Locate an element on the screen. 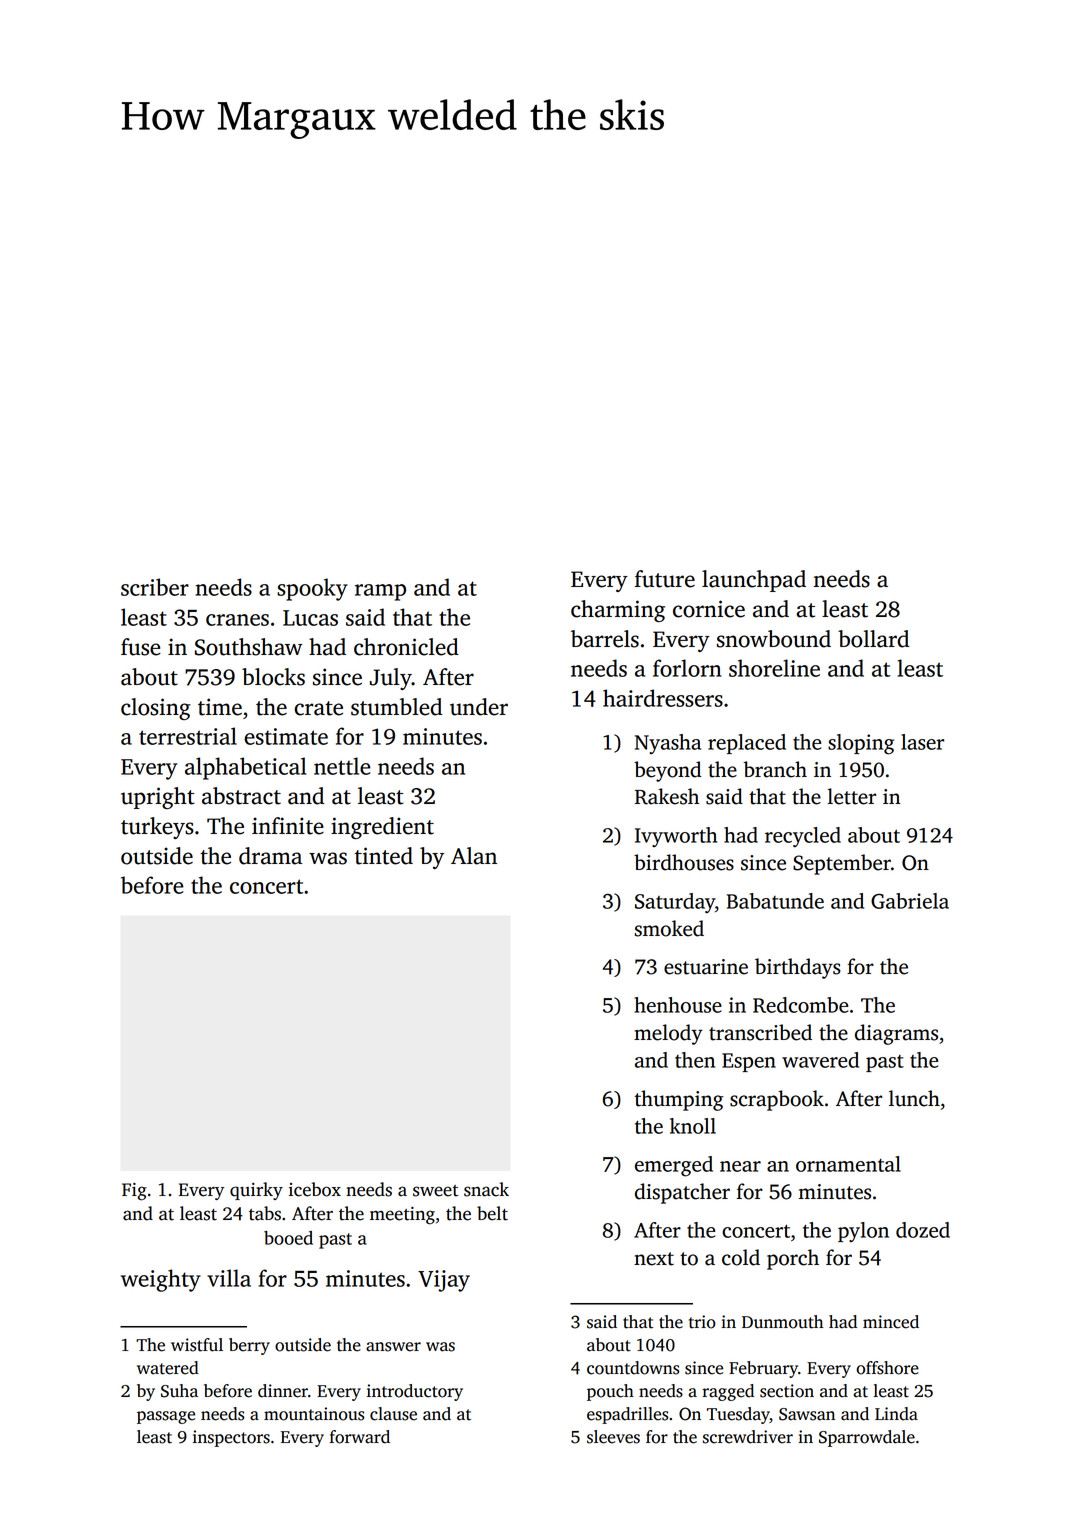 This screenshot has width=1081, height=1536. dozed is located at coordinates (923, 1230).
